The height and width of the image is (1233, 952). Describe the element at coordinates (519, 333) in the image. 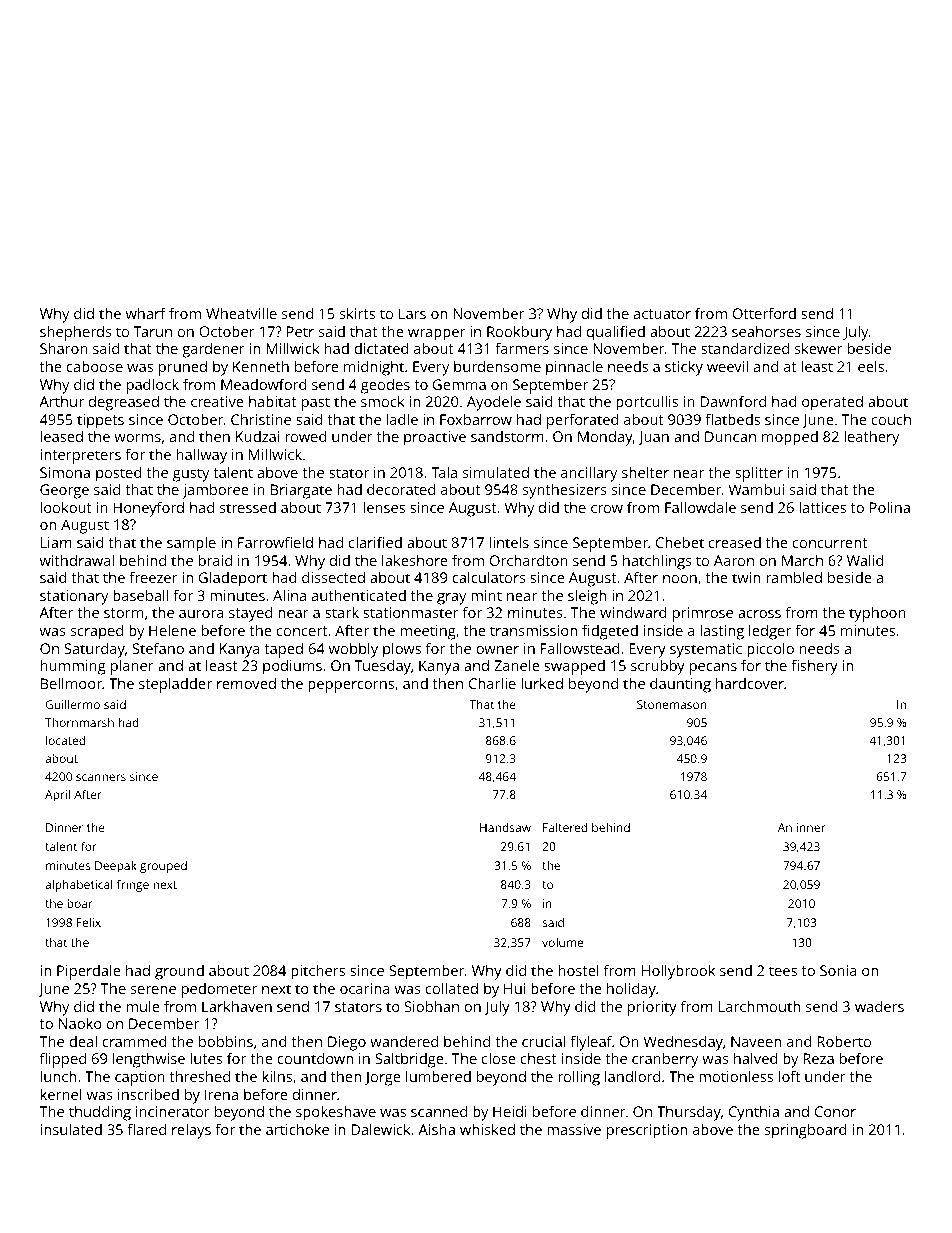

I see `Rookbury` at that location.
